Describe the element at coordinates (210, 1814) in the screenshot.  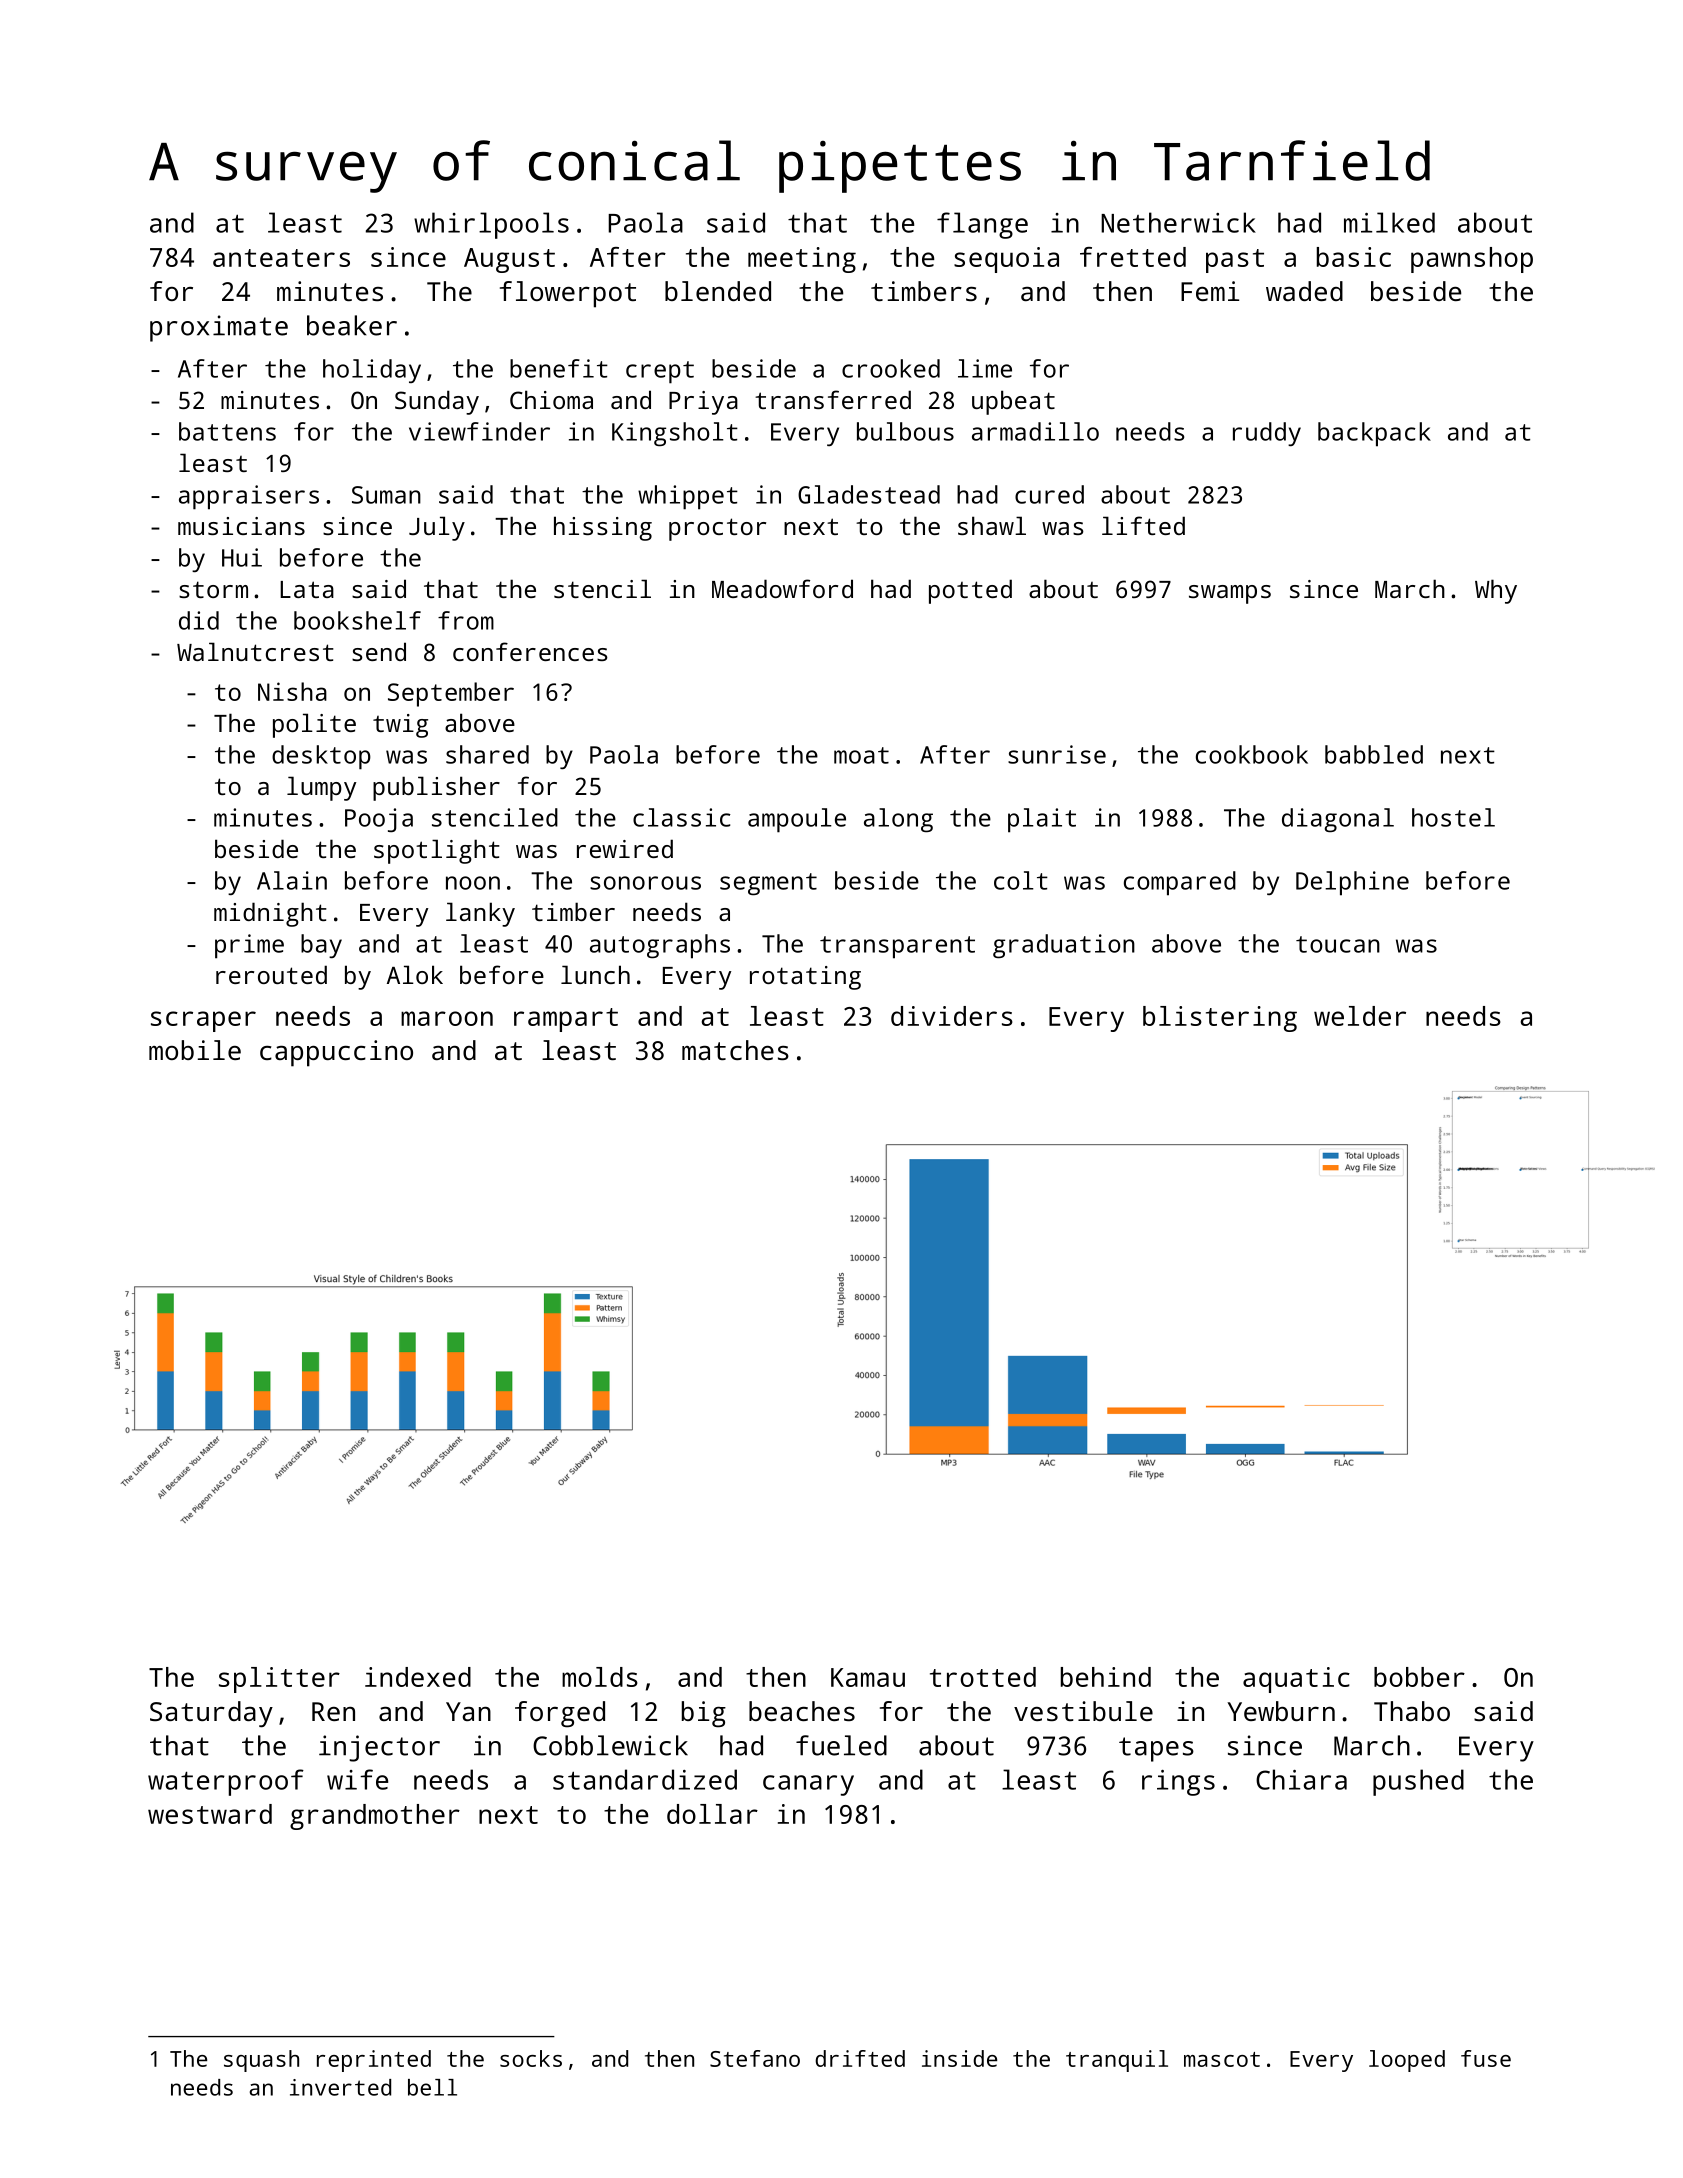
I see `westward` at that location.
